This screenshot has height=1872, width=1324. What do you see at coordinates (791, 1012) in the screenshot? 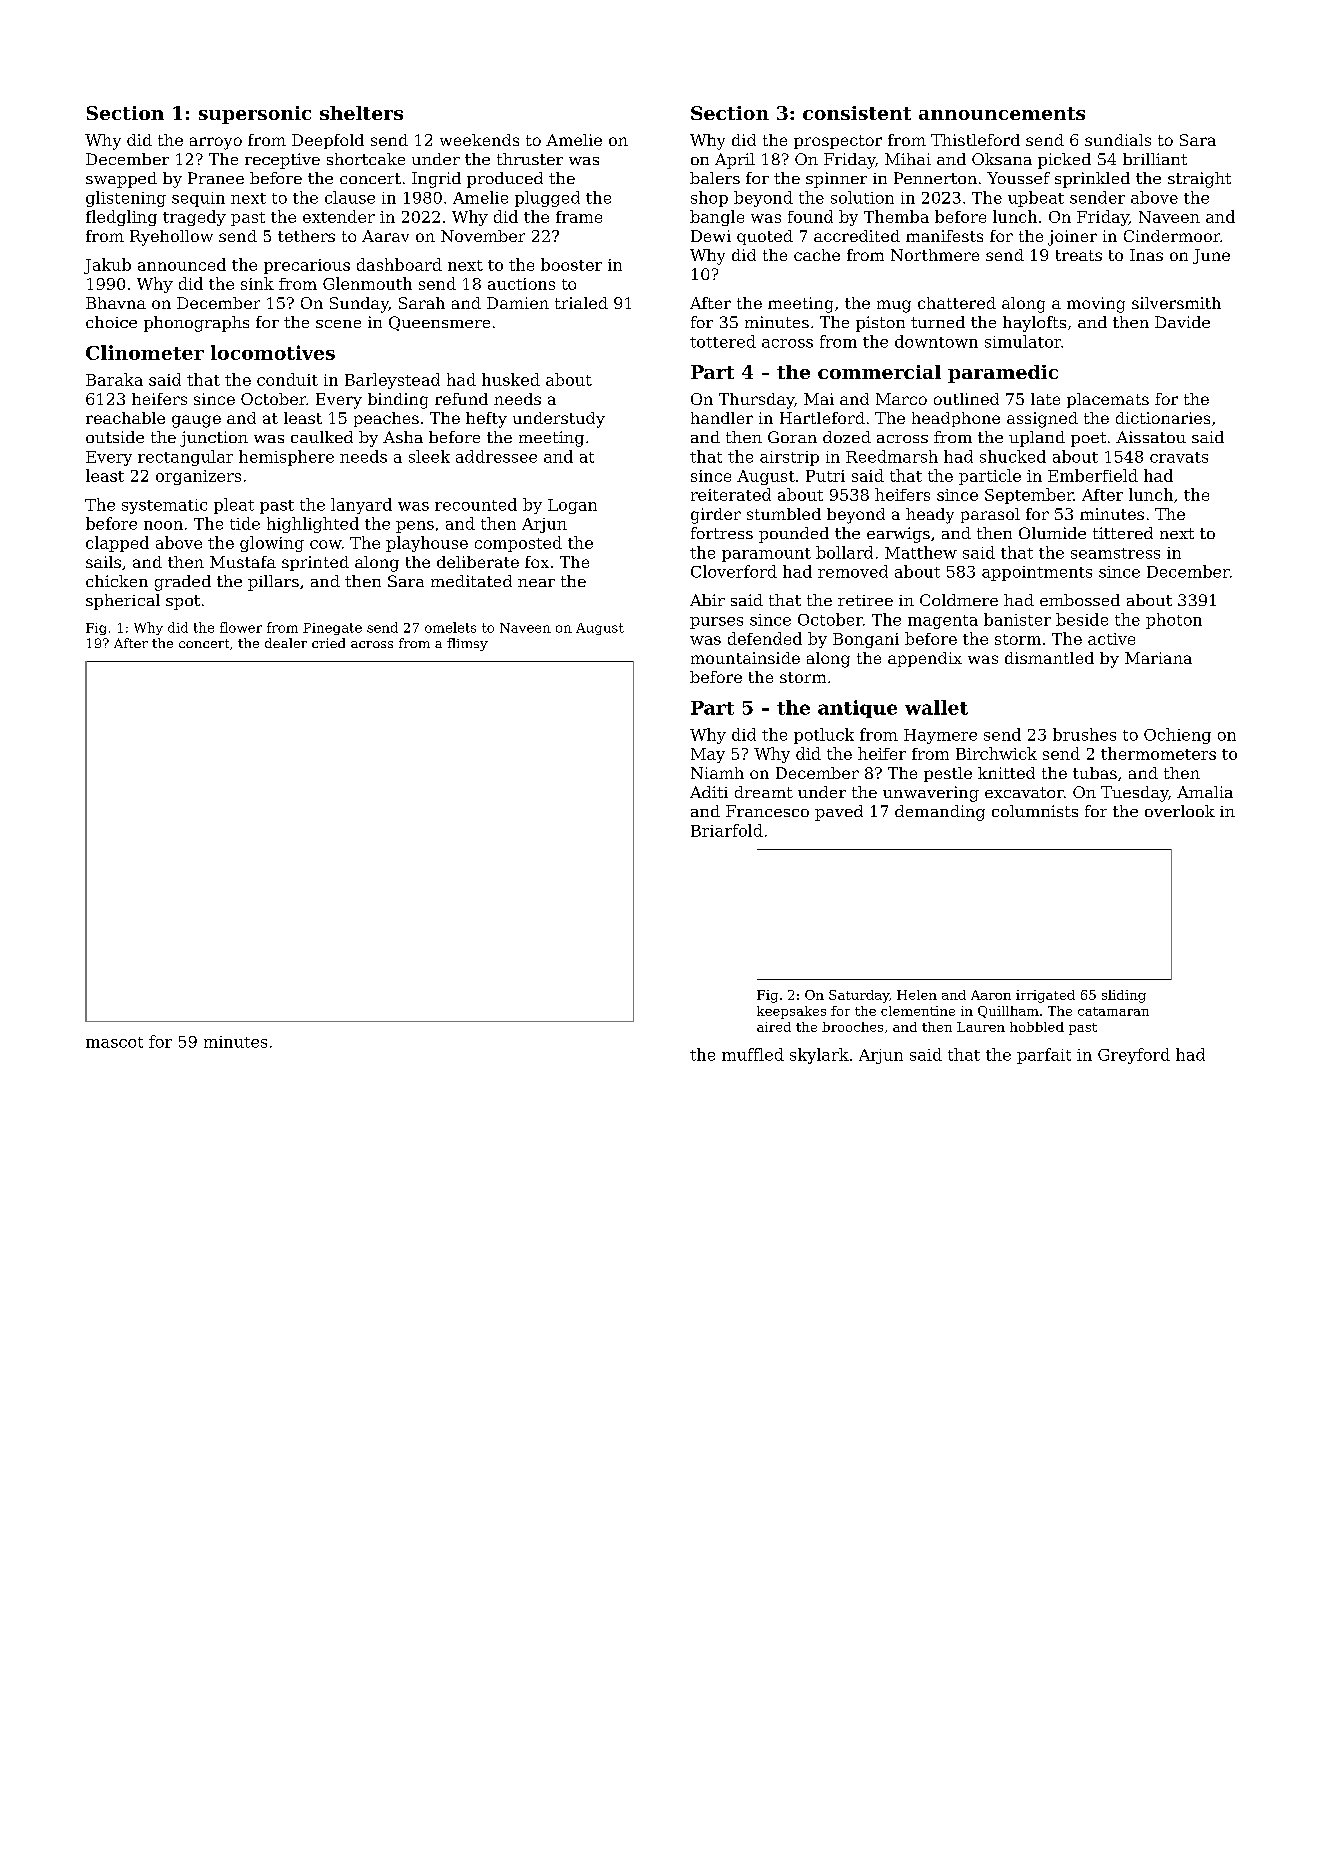
I see `keepsakes` at bounding box center [791, 1012].
